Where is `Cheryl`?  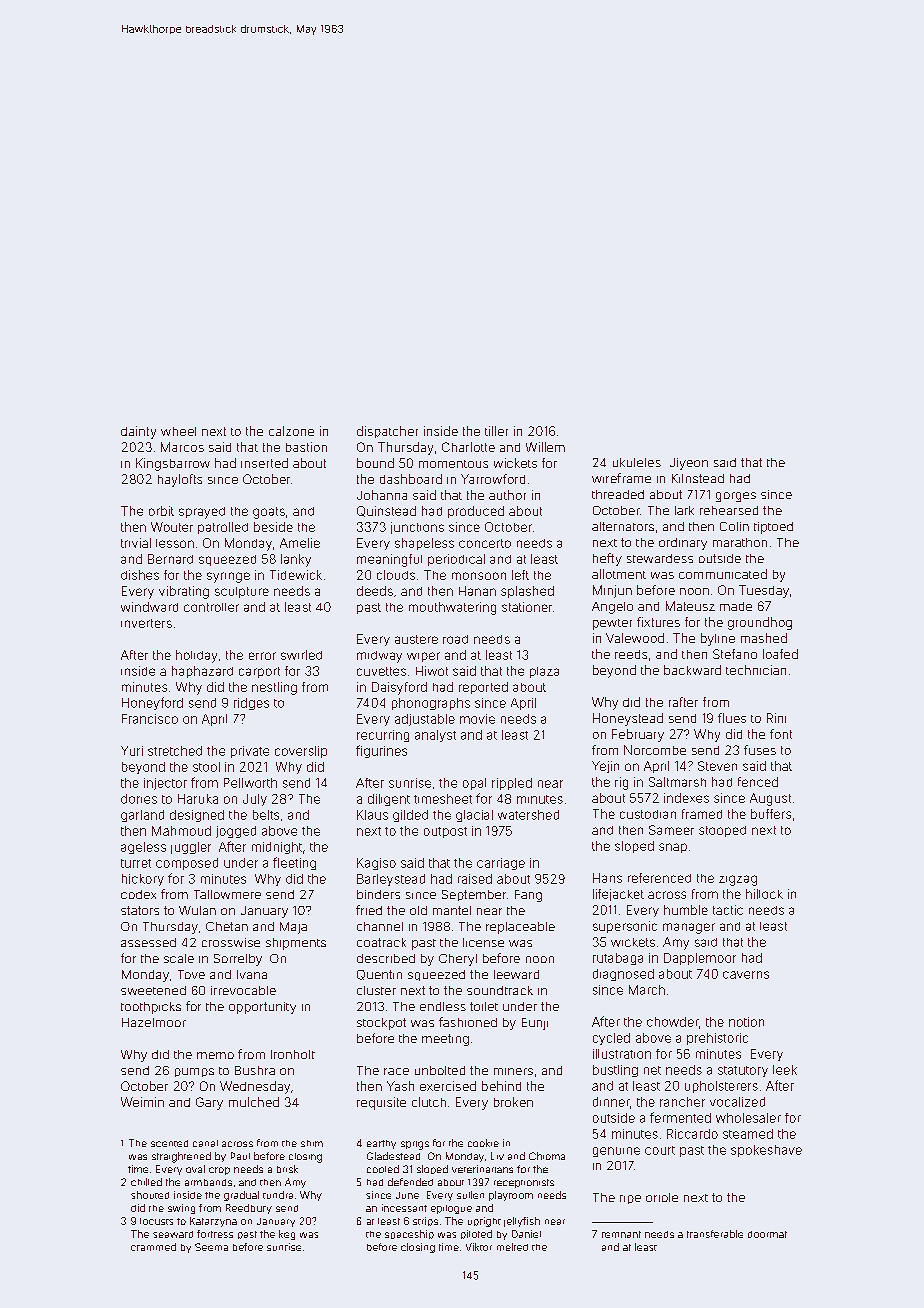 Cheryl is located at coordinates (458, 960).
